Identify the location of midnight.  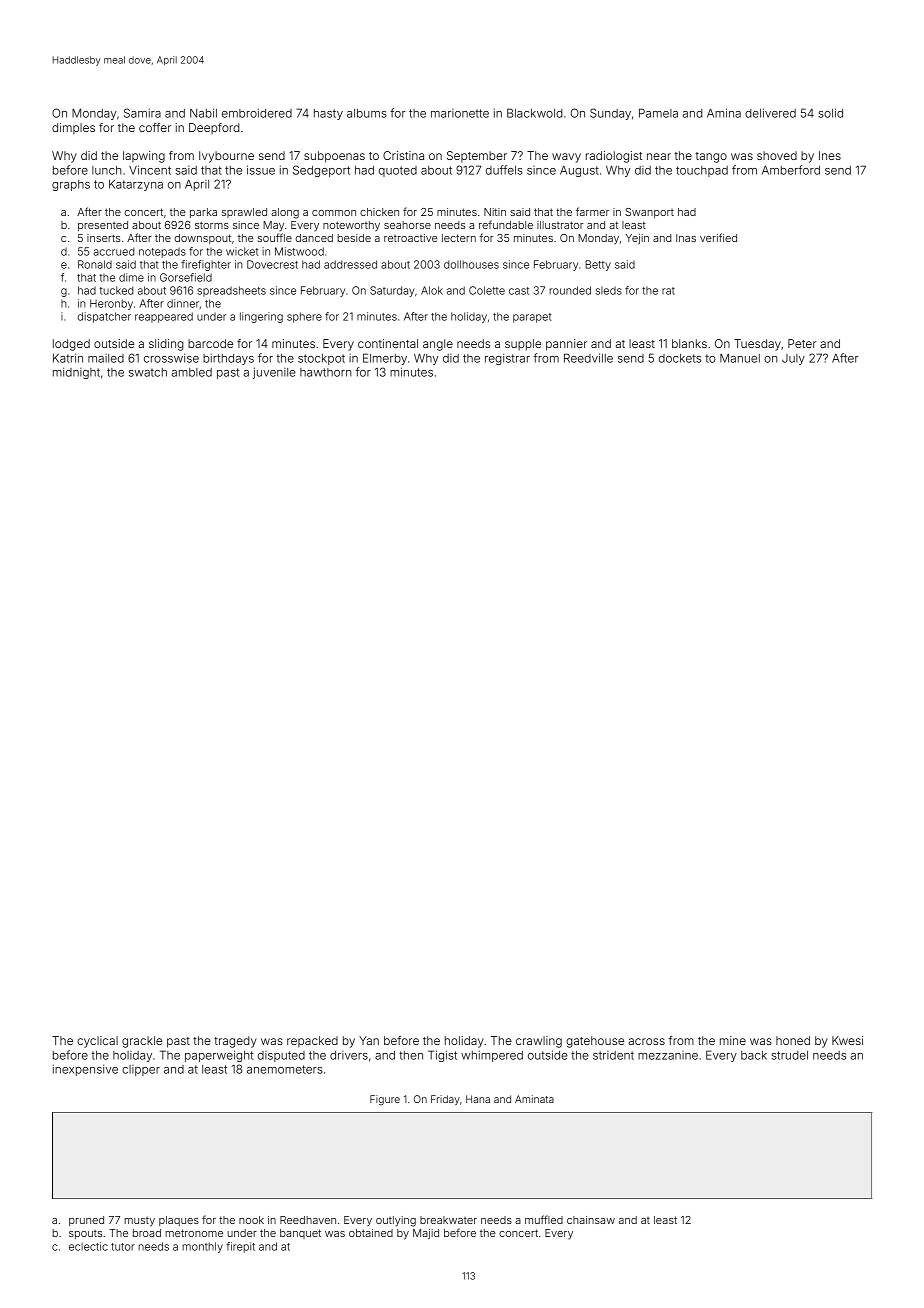
(76, 373).
